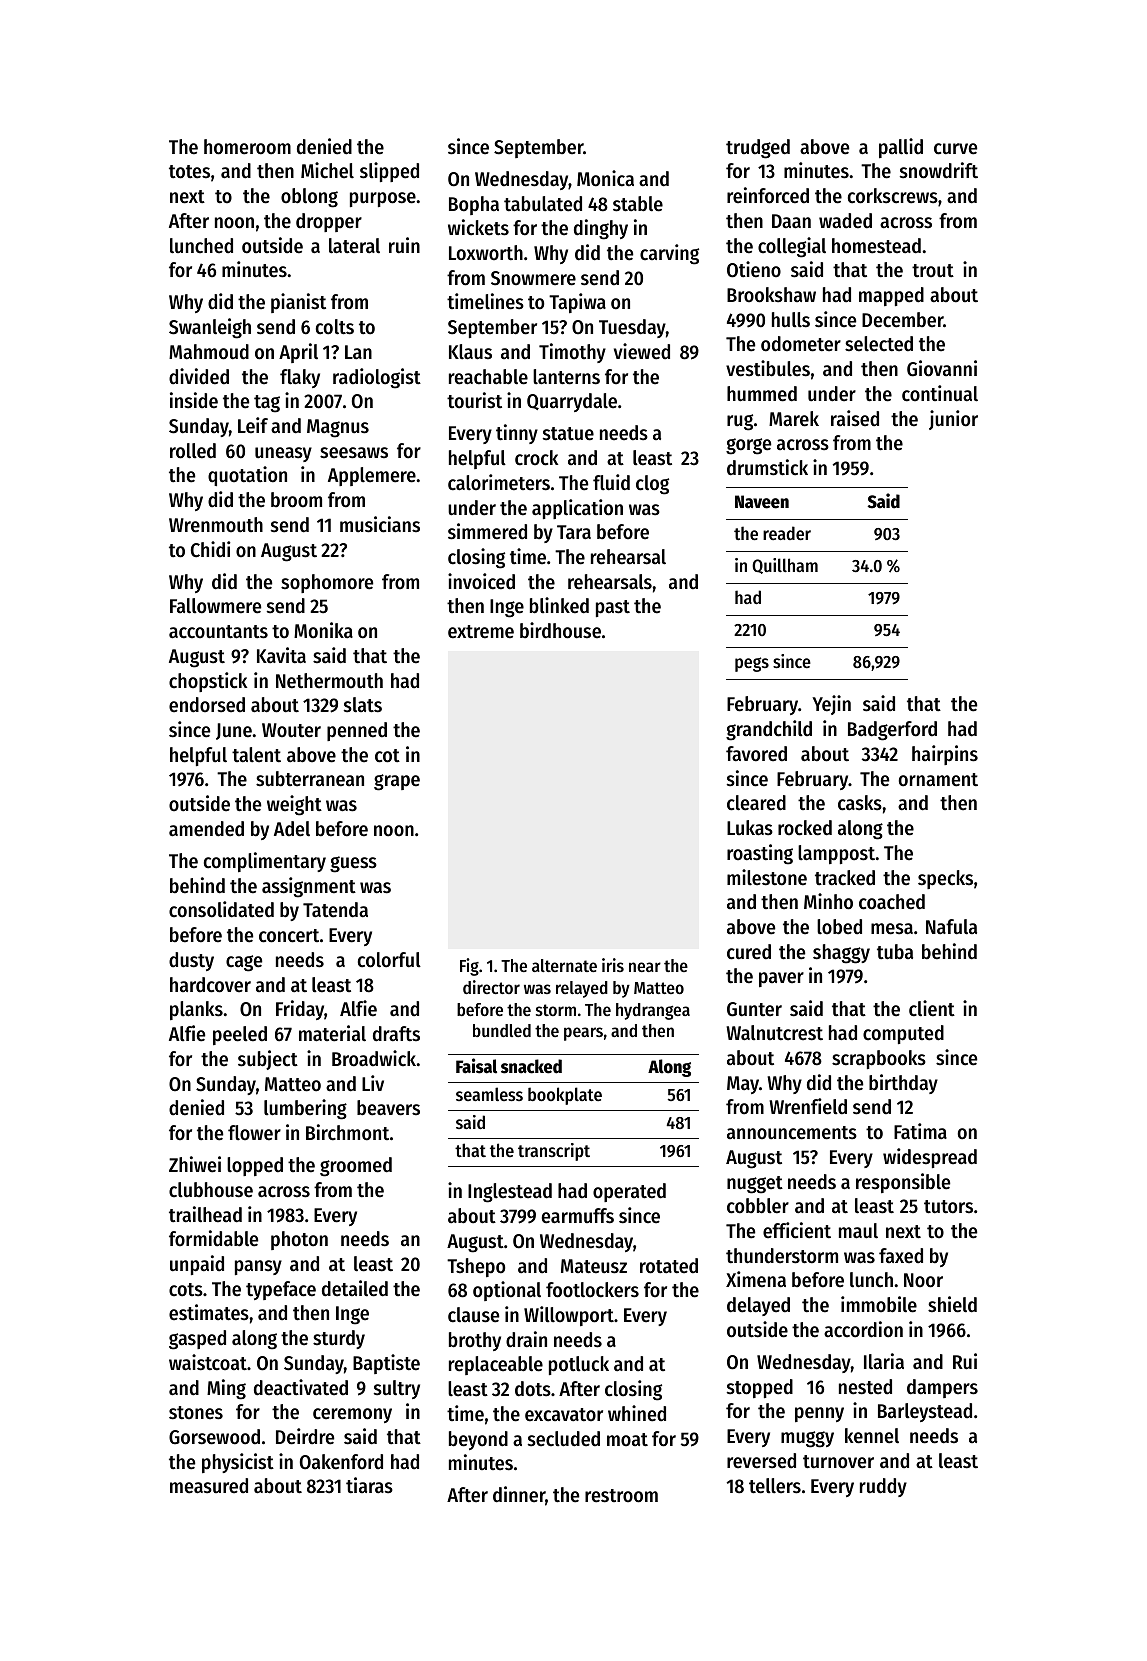 This screenshot has width=1147, height=1661. I want to click on scrapbooks, so click(879, 1059).
